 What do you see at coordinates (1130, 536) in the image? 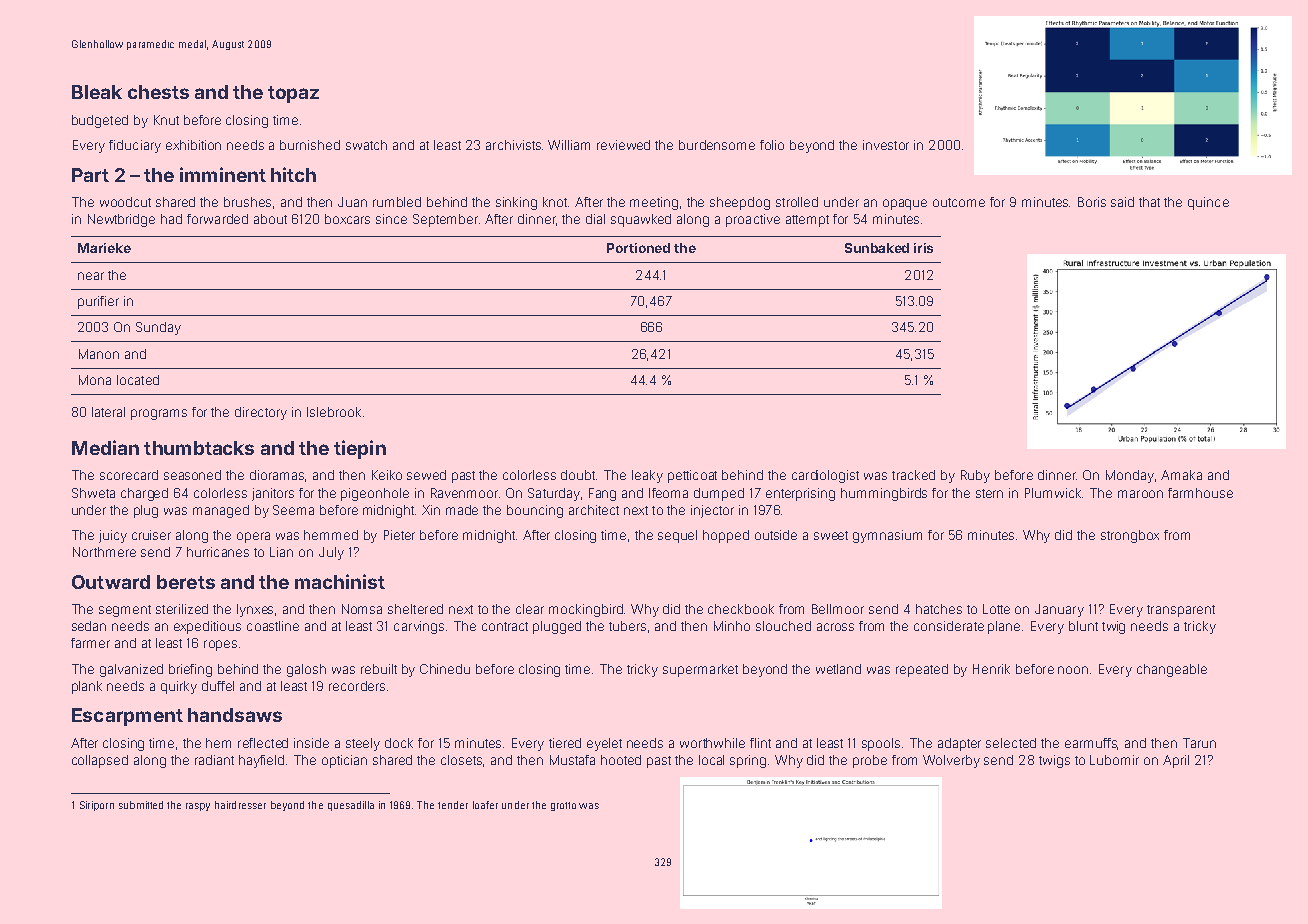
I see `strongbox` at bounding box center [1130, 536].
